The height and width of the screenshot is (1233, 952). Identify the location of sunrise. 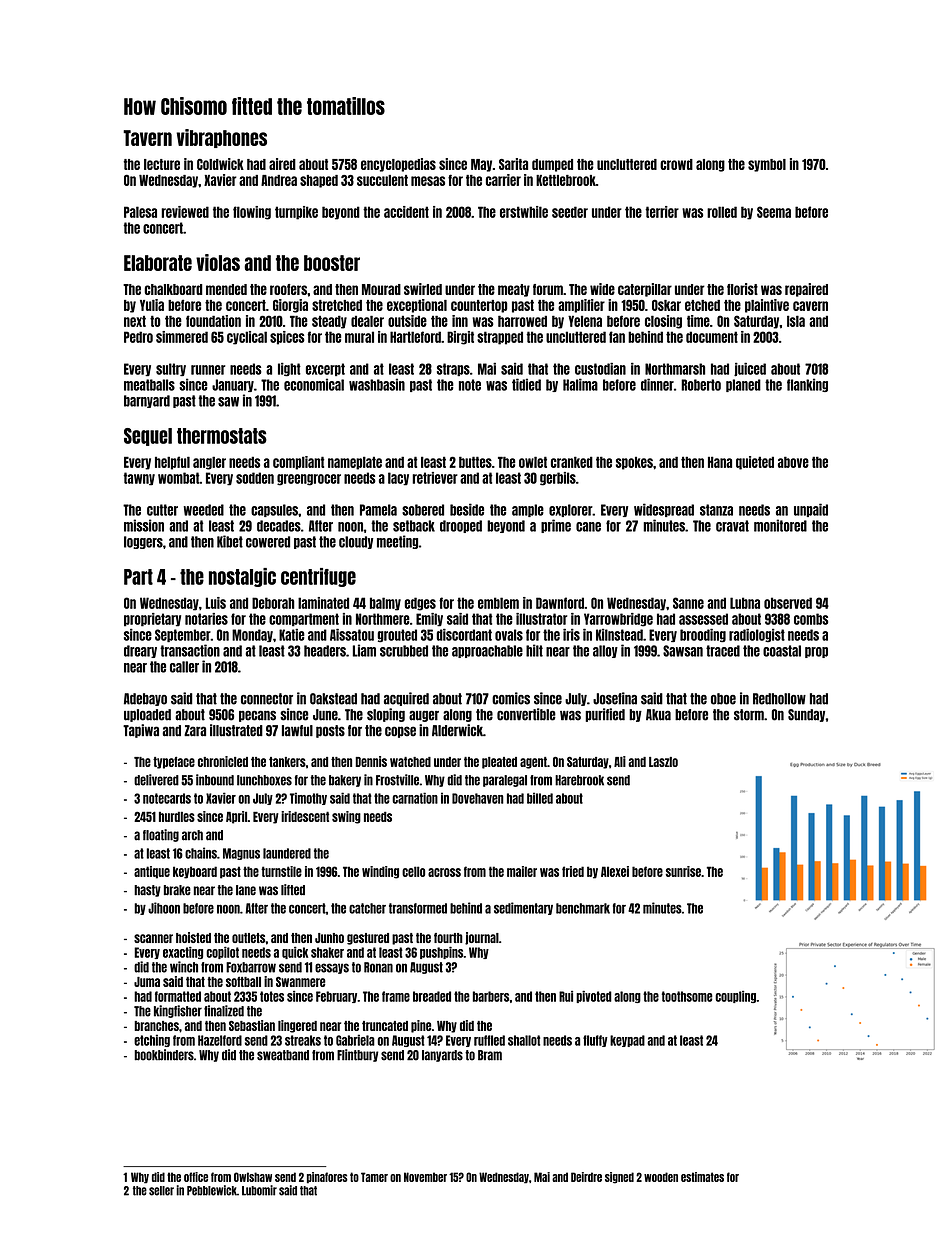
(683, 871).
